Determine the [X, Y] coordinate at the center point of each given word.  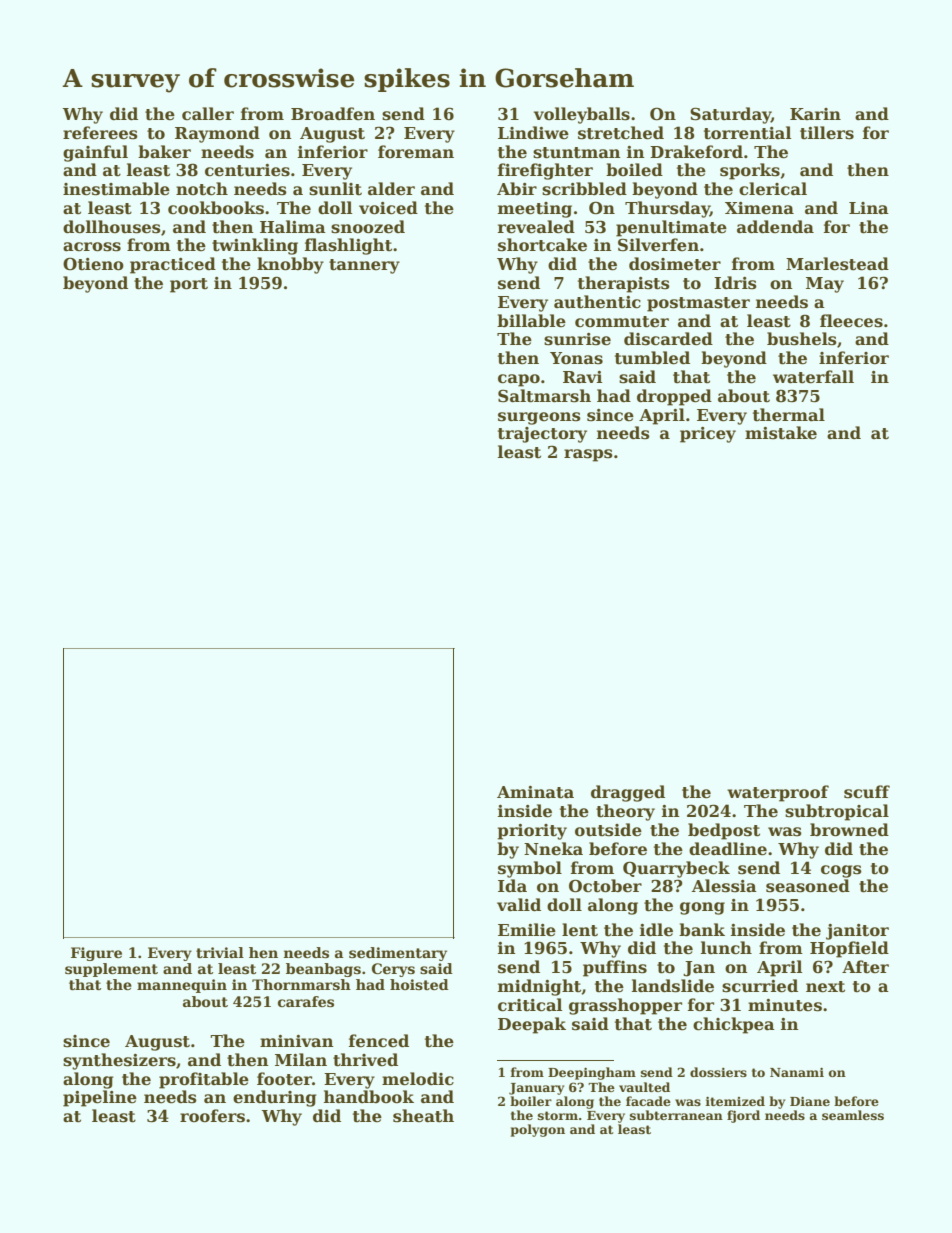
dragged [628, 793]
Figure [96, 954]
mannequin [182, 986]
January [536, 1089]
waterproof [778, 793]
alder [391, 189]
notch [202, 189]
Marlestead [837, 264]
